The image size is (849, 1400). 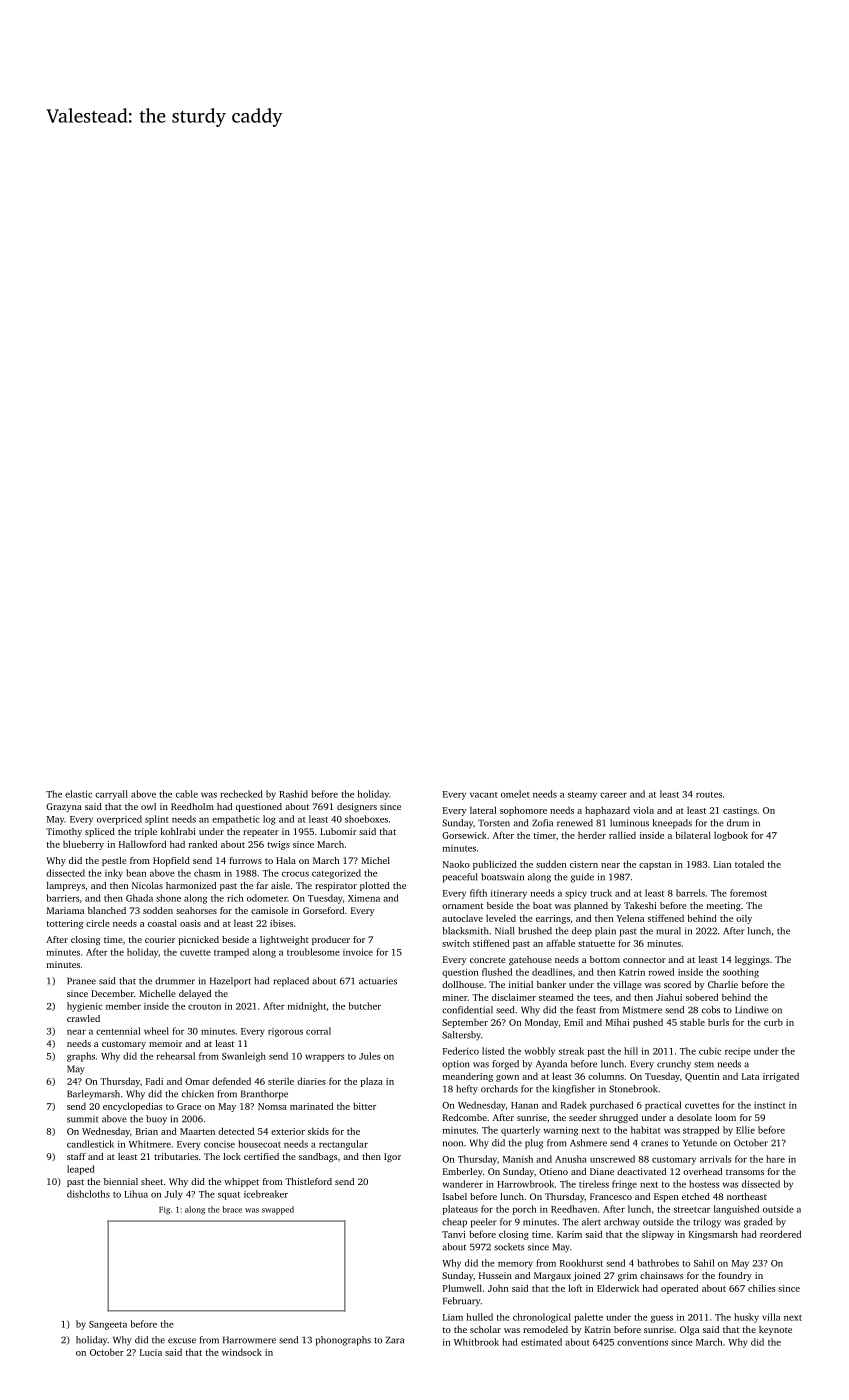 I want to click on crunchy, so click(x=674, y=1065).
